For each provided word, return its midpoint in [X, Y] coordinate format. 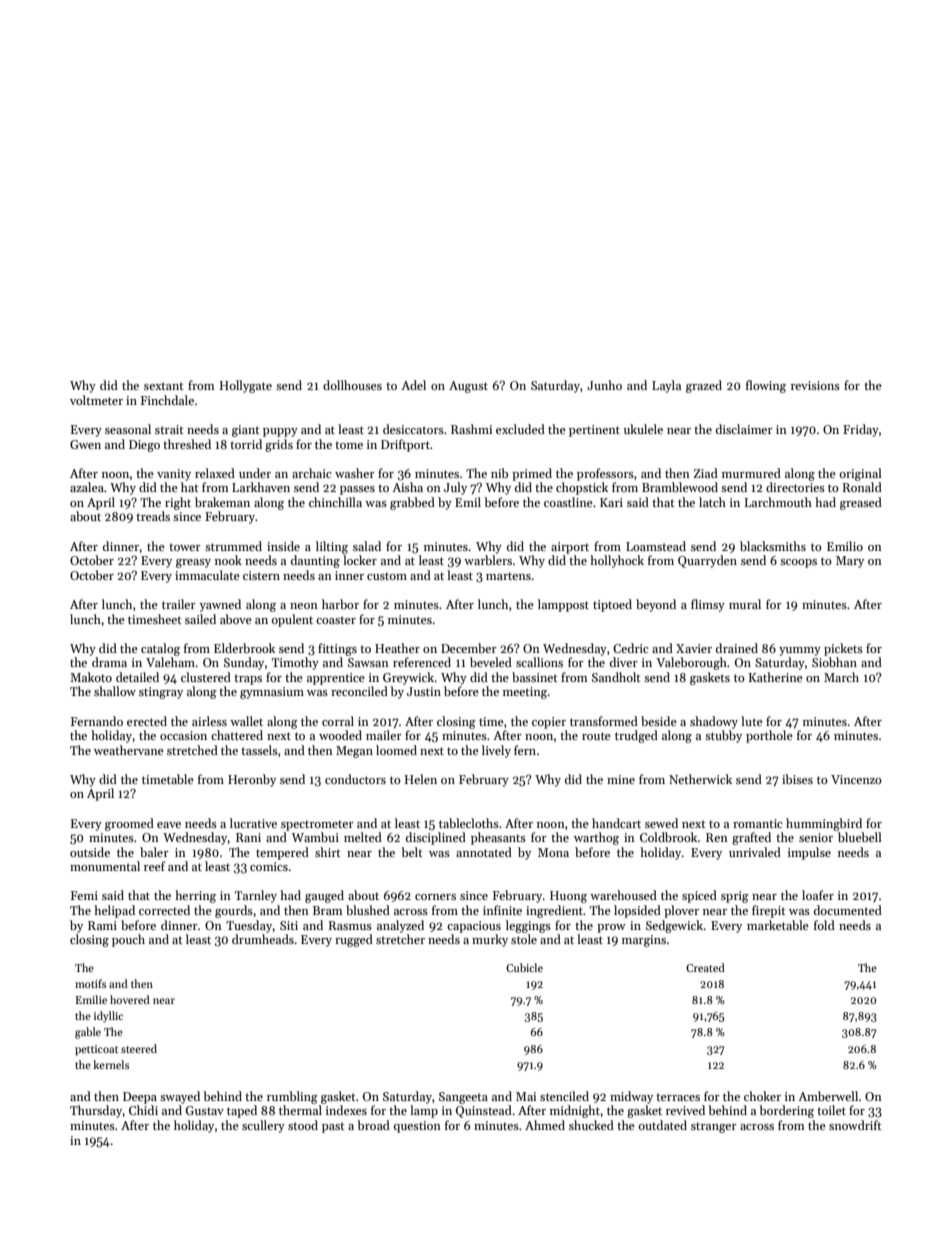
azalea [87, 487]
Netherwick [700, 779]
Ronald [862, 487]
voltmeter [96, 400]
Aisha [407, 487]
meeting [525, 693]
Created [705, 967]
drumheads [263, 939]
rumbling [292, 1097]
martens [508, 576]
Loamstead [656, 546]
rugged [354, 940]
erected [147, 721]
